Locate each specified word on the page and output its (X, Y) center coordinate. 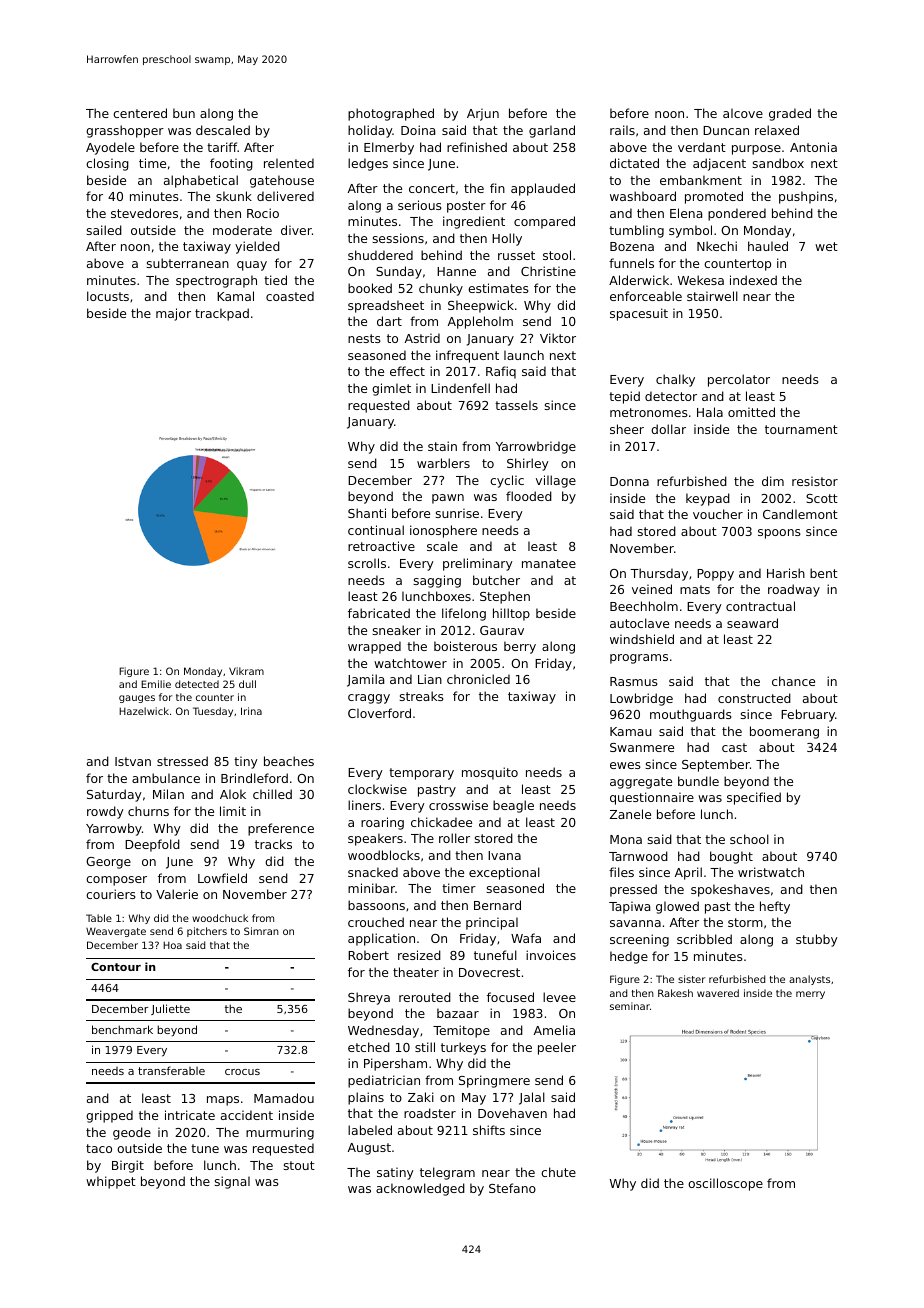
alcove (743, 113)
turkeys (463, 1048)
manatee (549, 563)
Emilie (156, 684)
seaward (752, 623)
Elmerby (389, 148)
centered (140, 113)
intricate (190, 1115)
